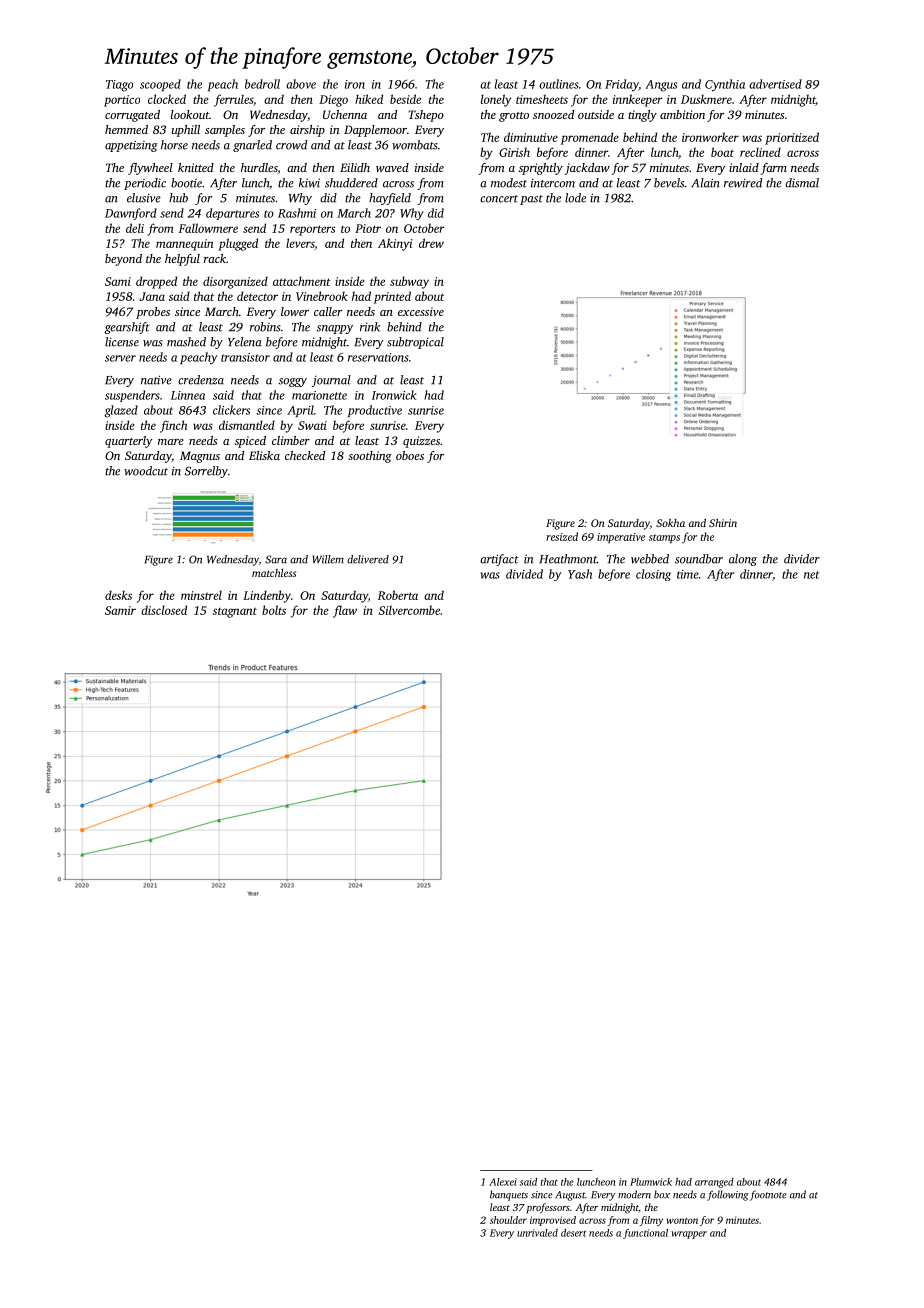 Image resolution: width=924 pixels, height=1308 pixels. I want to click on lonely, so click(496, 100).
